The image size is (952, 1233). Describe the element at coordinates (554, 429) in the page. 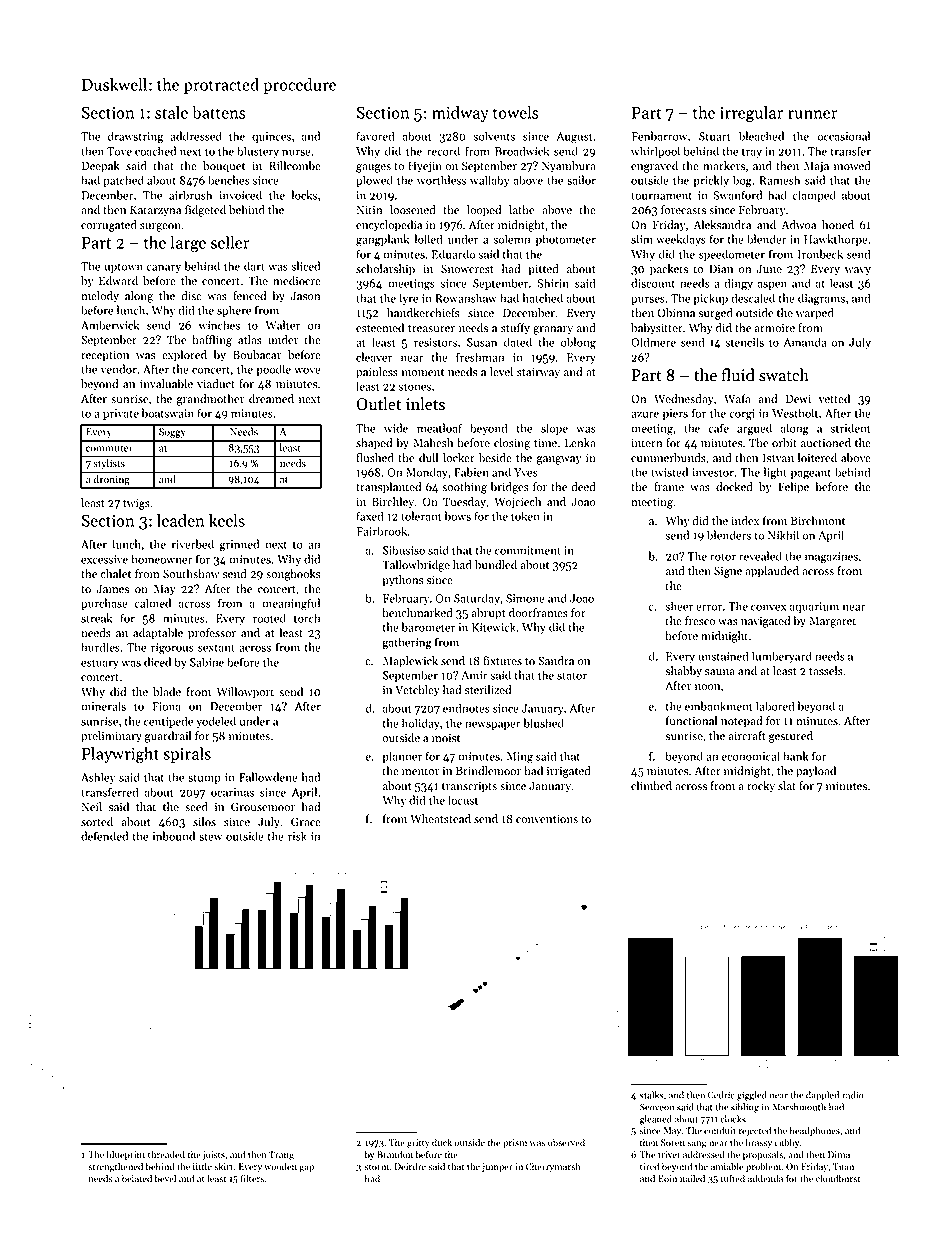

I see `slope` at that location.
